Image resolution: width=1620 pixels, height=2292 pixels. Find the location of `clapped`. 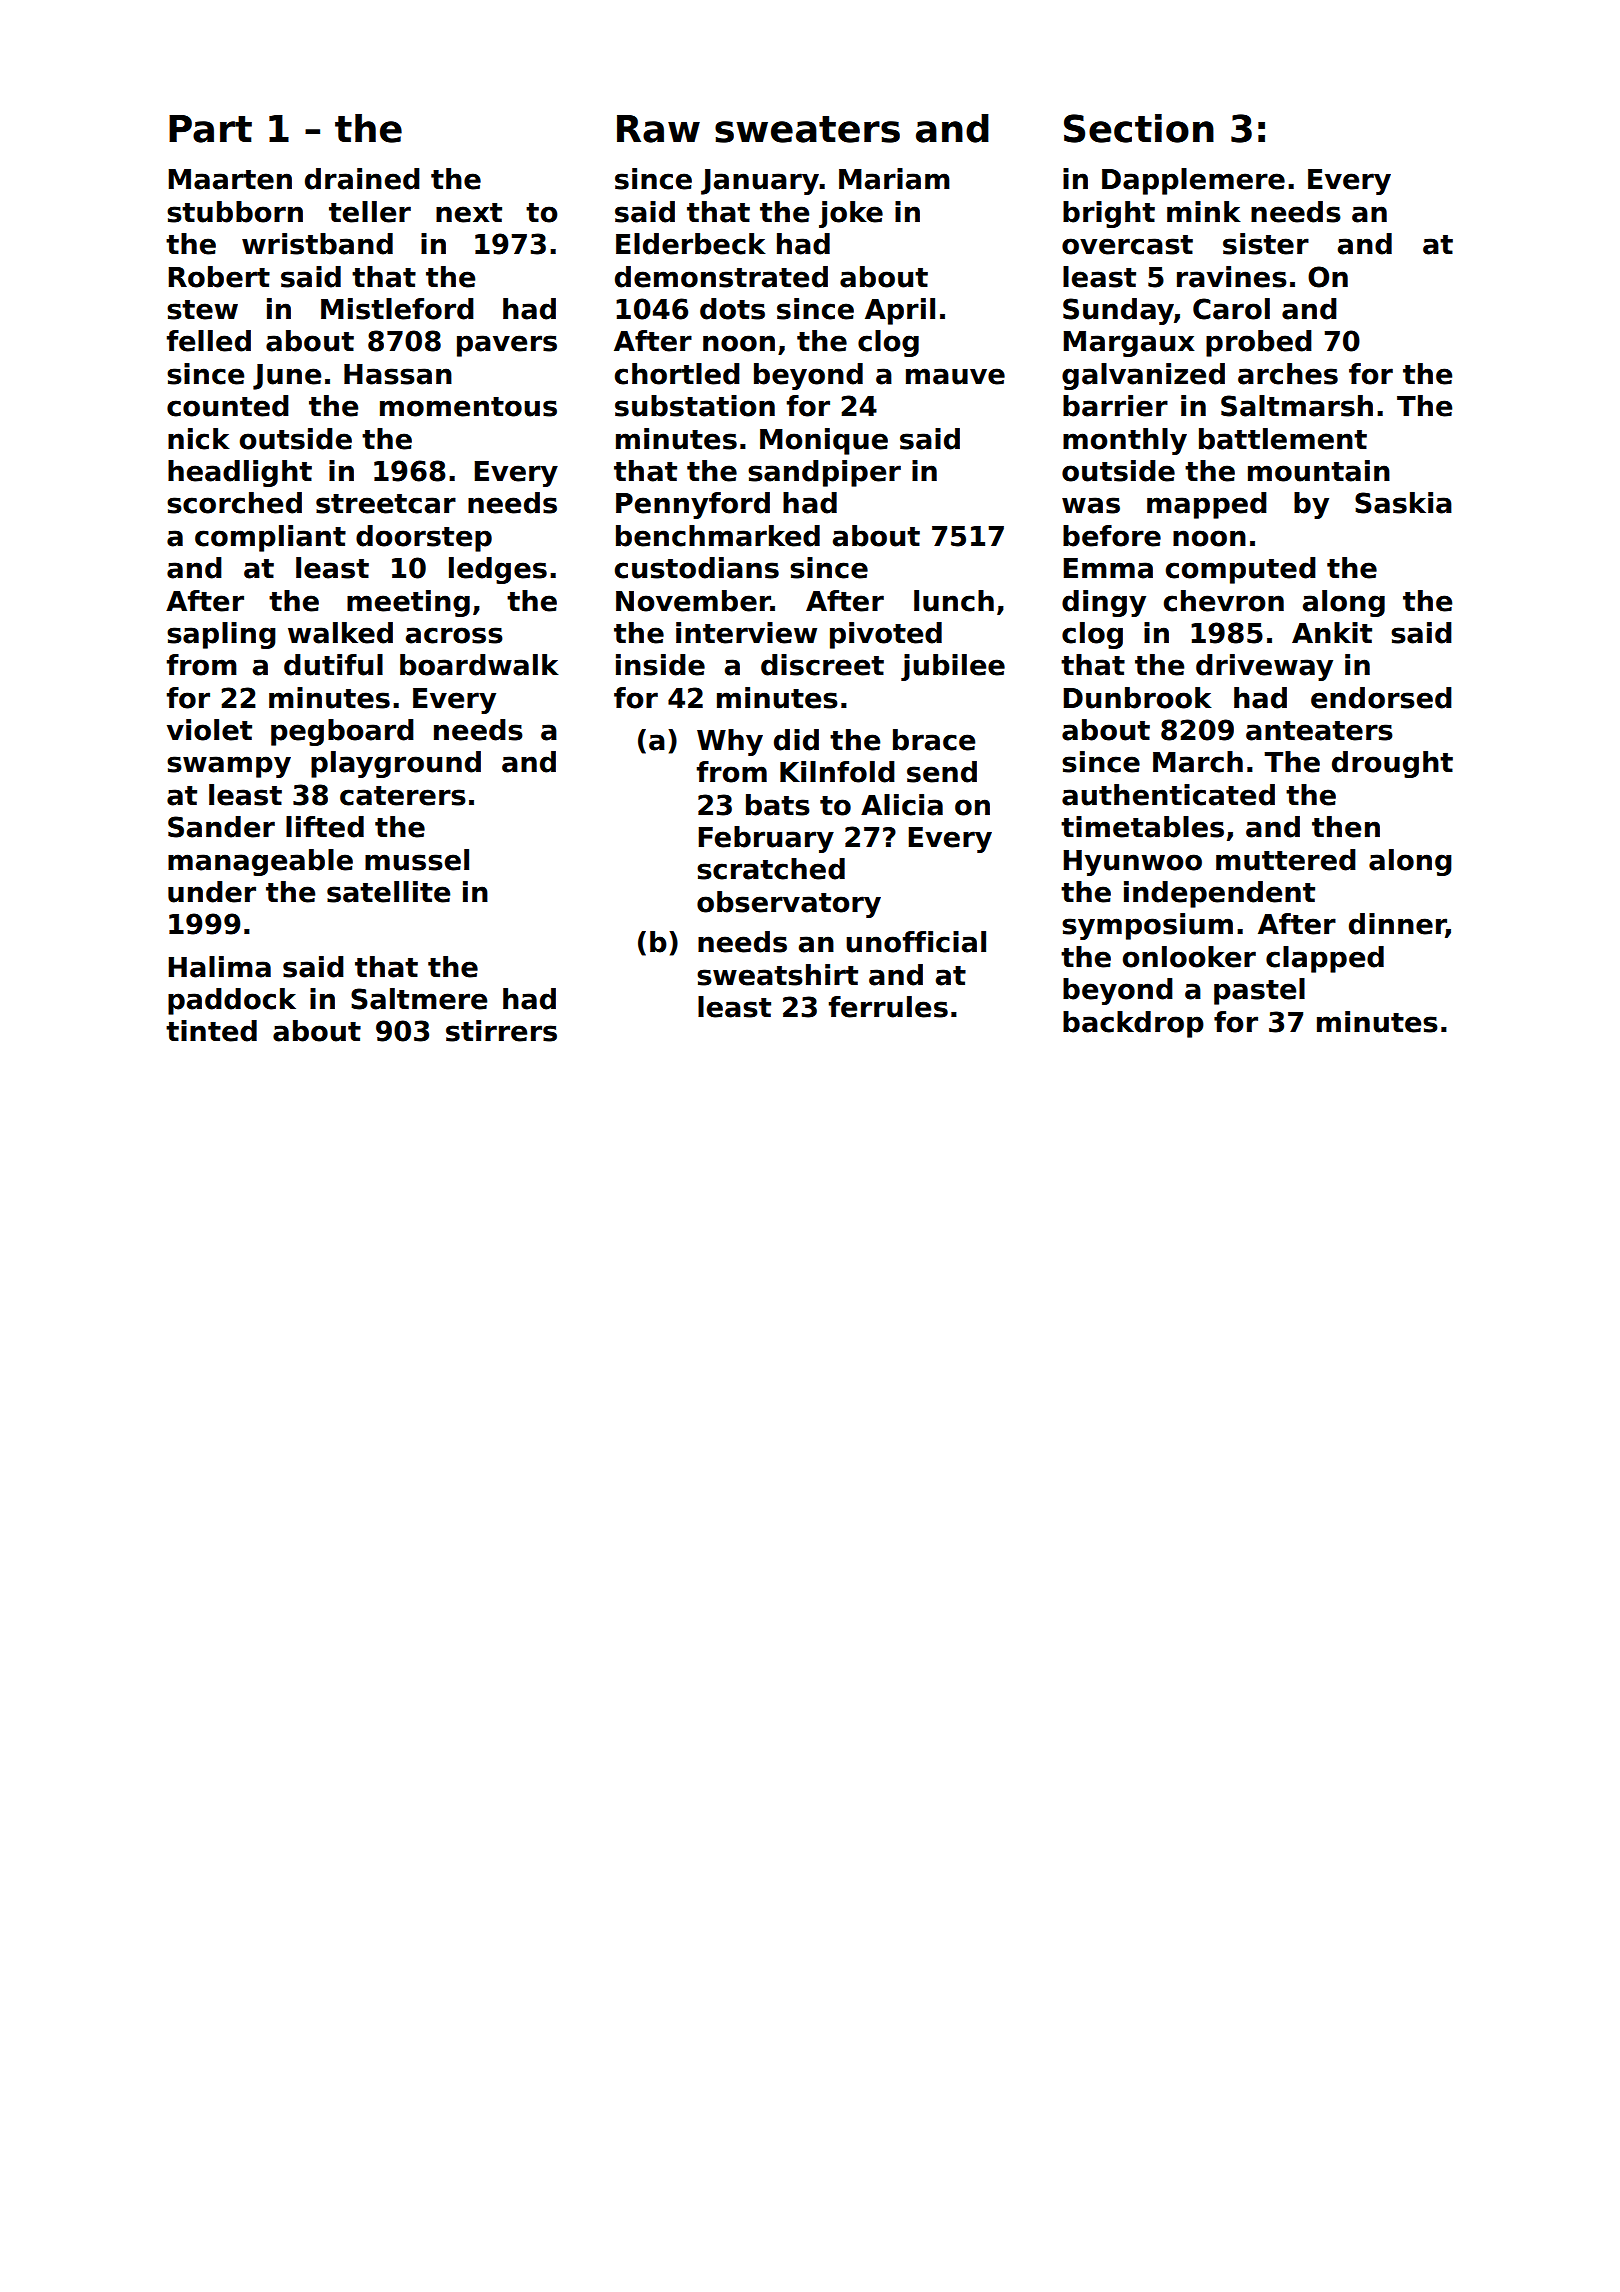

clapped is located at coordinates (1325, 959).
